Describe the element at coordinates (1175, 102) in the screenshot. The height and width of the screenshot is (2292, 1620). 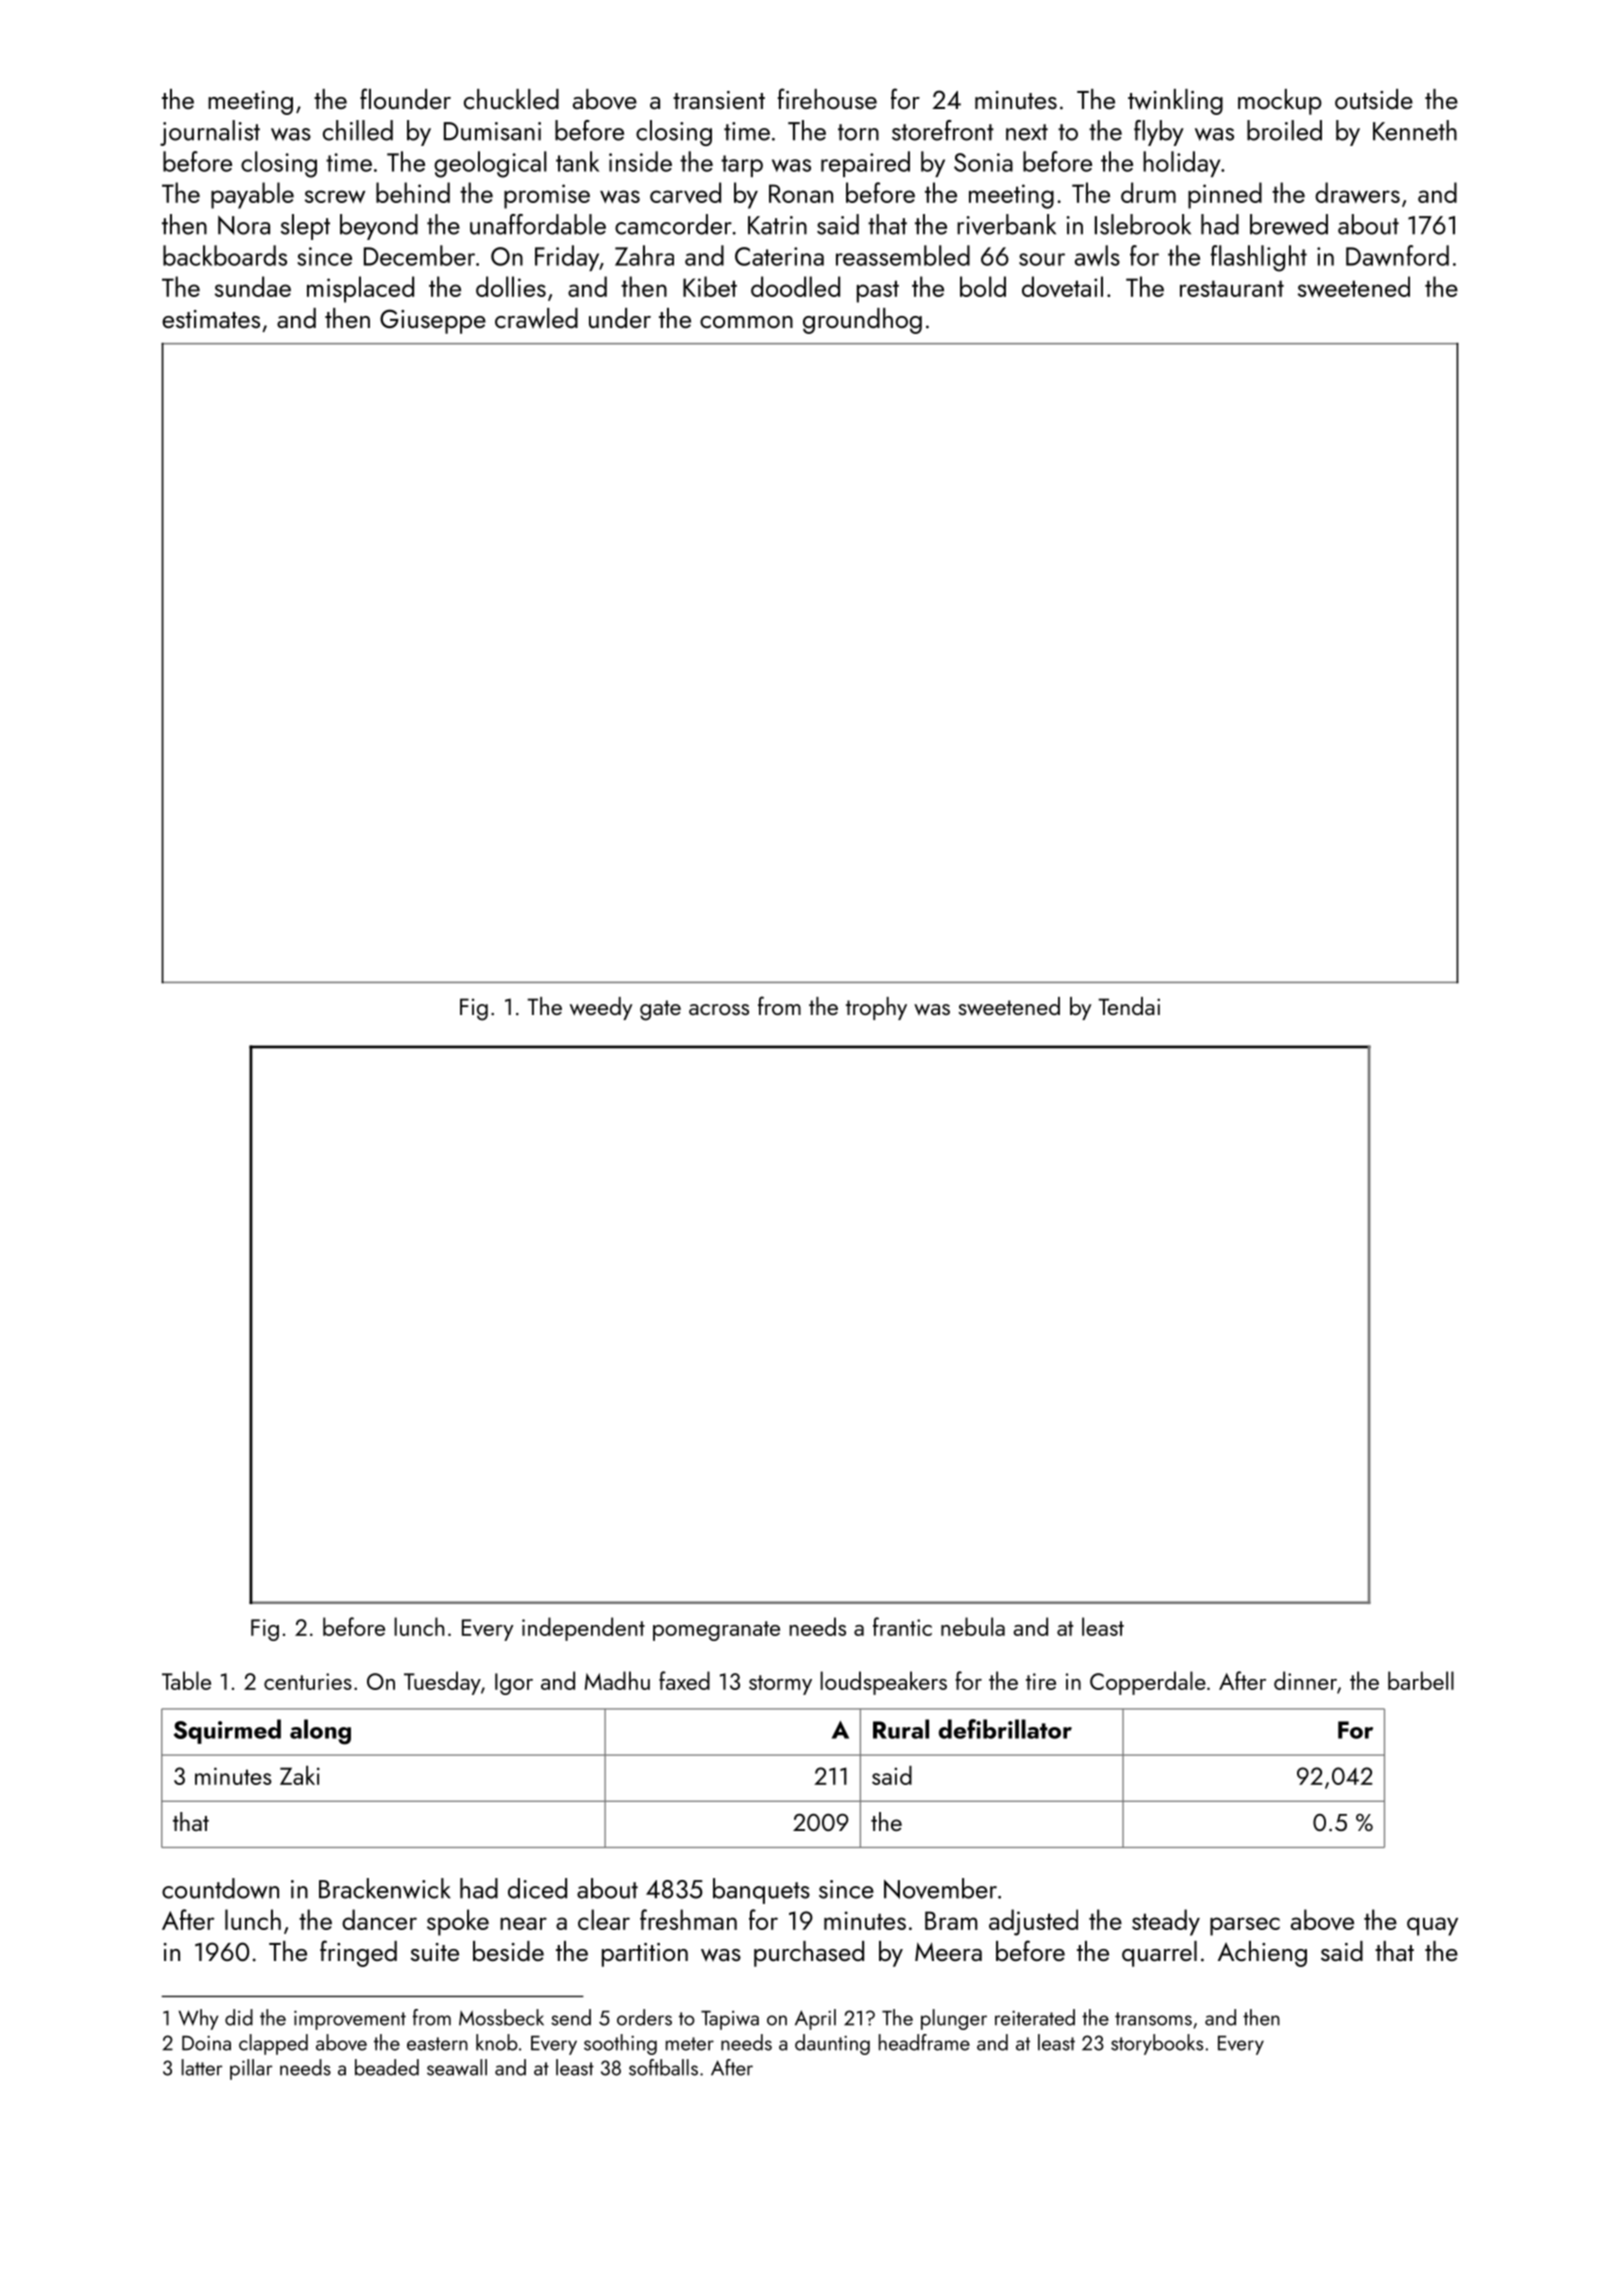
I see `twinkling` at that location.
